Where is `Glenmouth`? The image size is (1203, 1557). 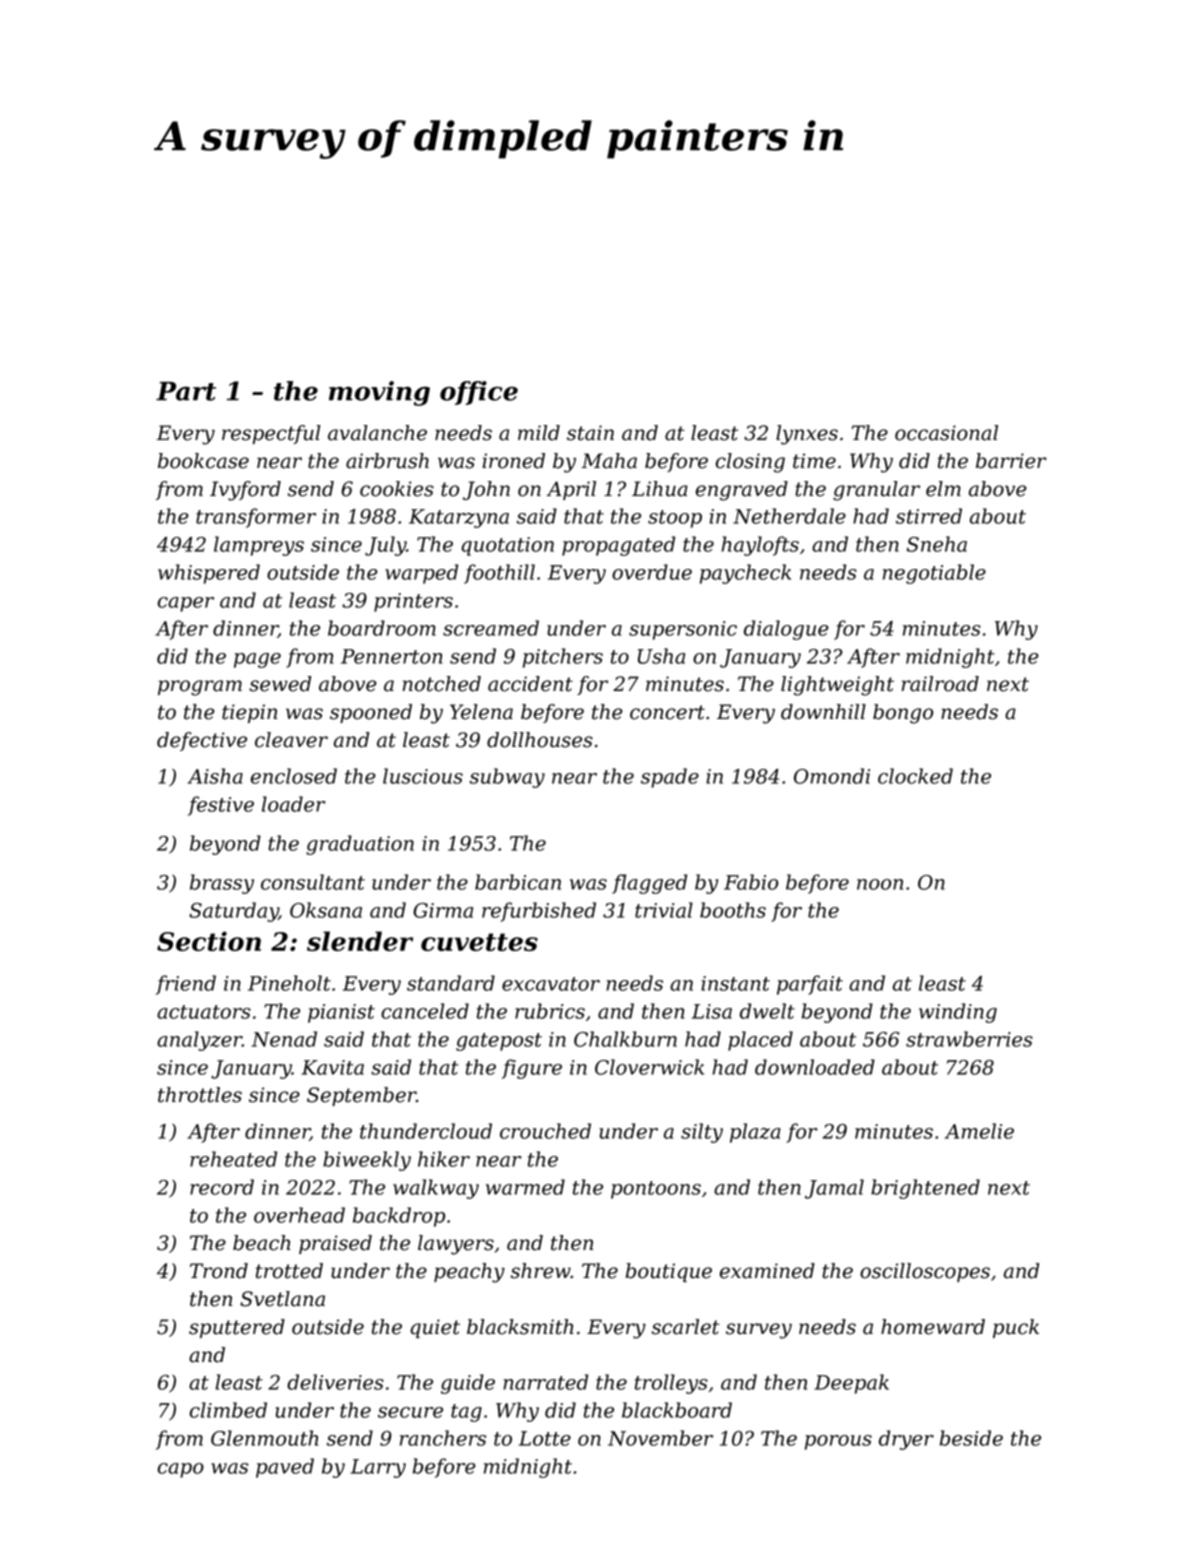 Glenmouth is located at coordinates (264, 1438).
